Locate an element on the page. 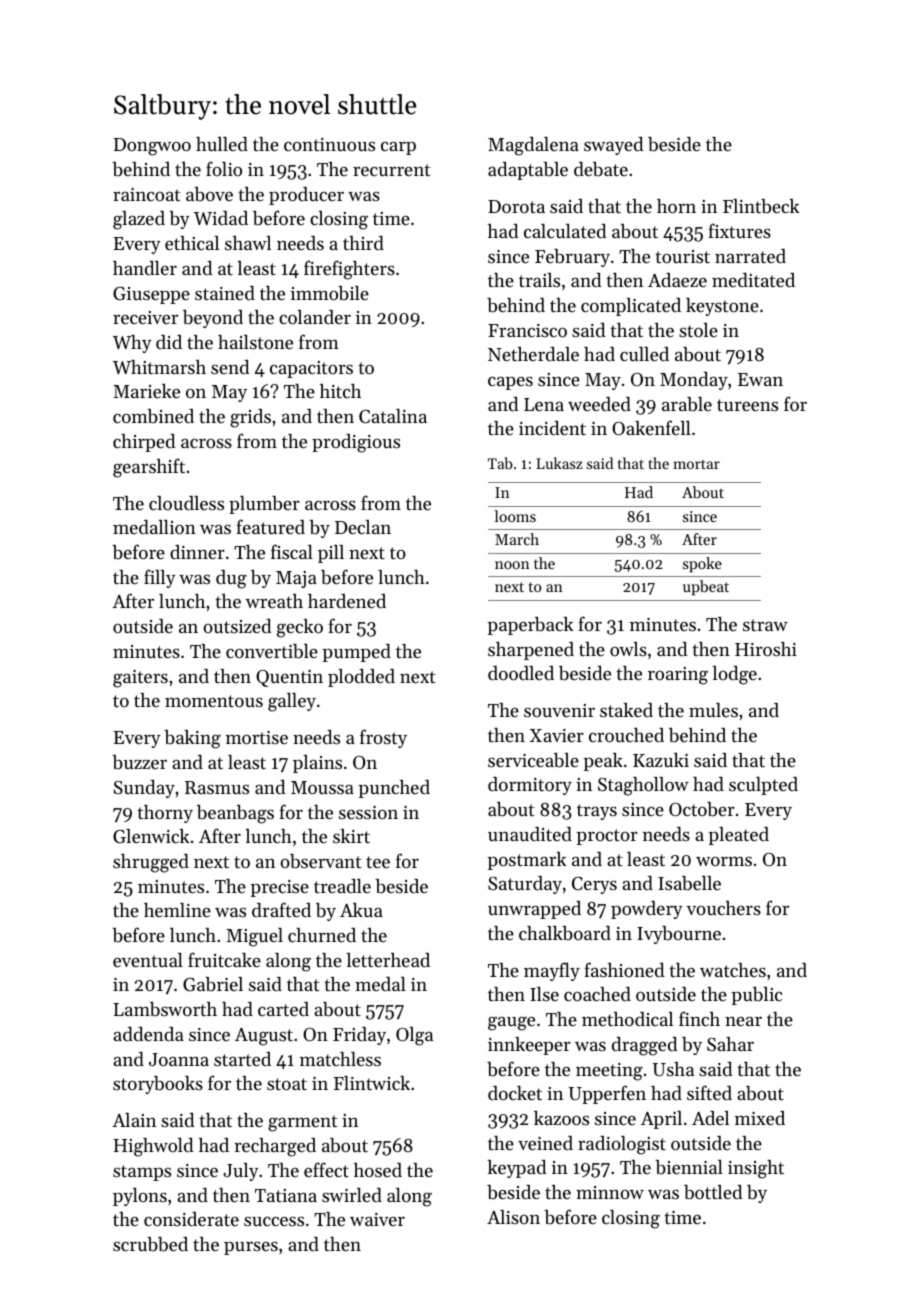  capes is located at coordinates (510, 383).
